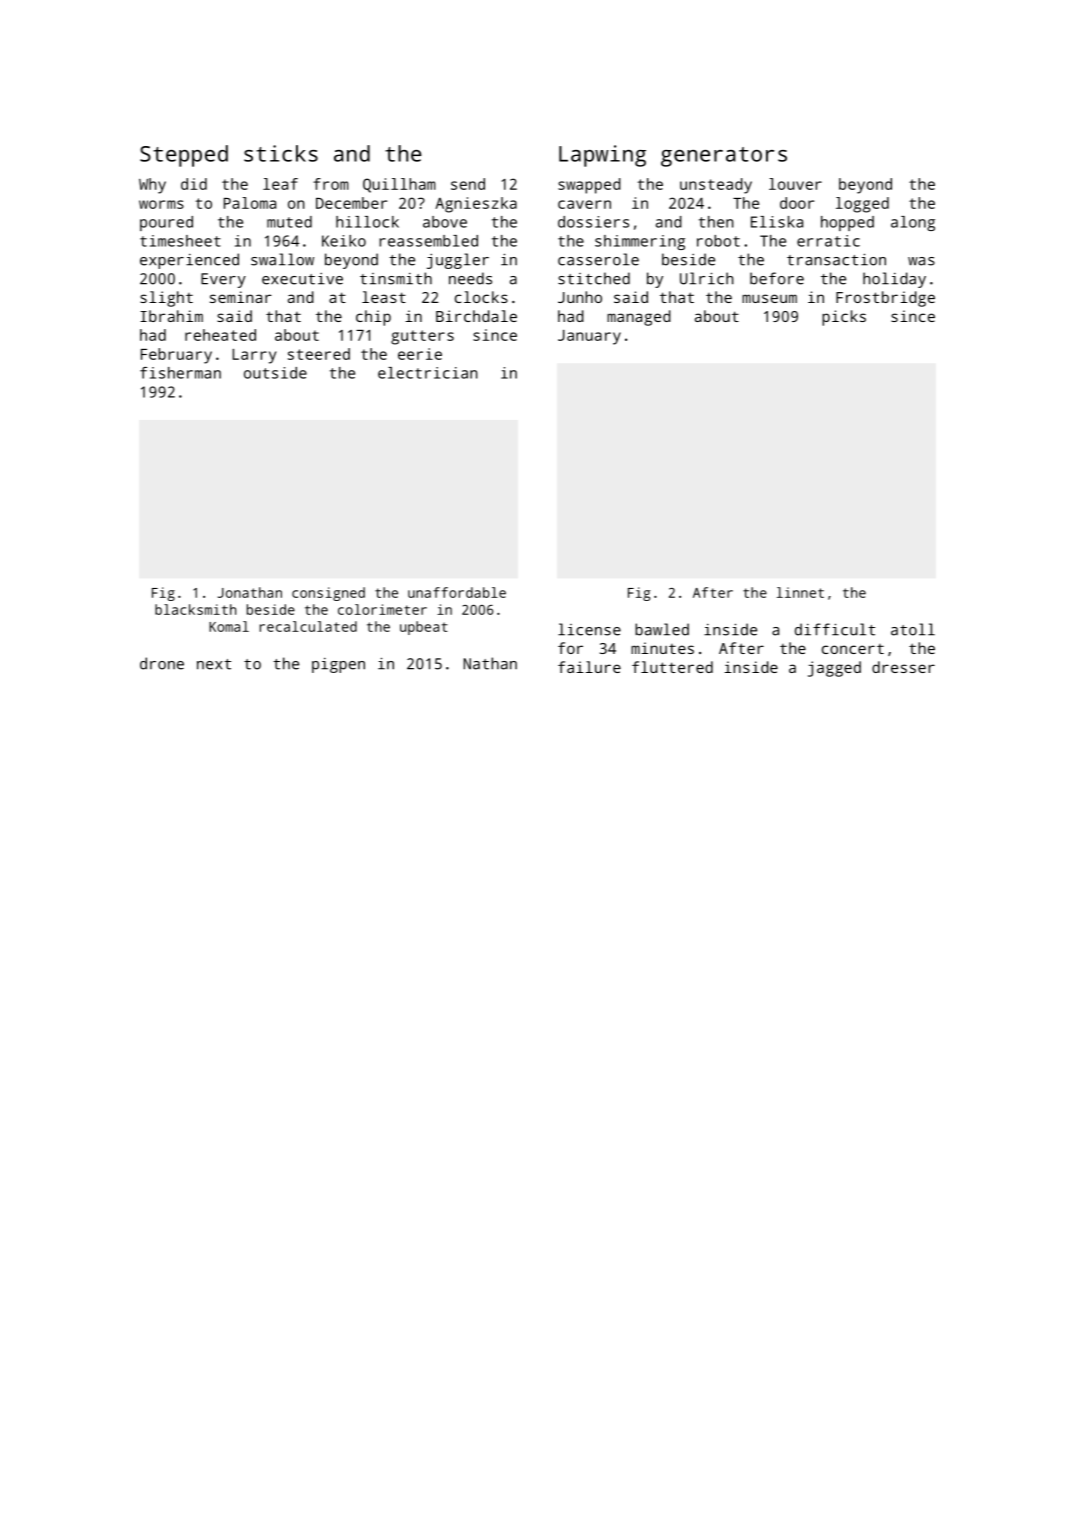 The height and width of the image is (1520, 1075). I want to click on consigned, so click(328, 594).
